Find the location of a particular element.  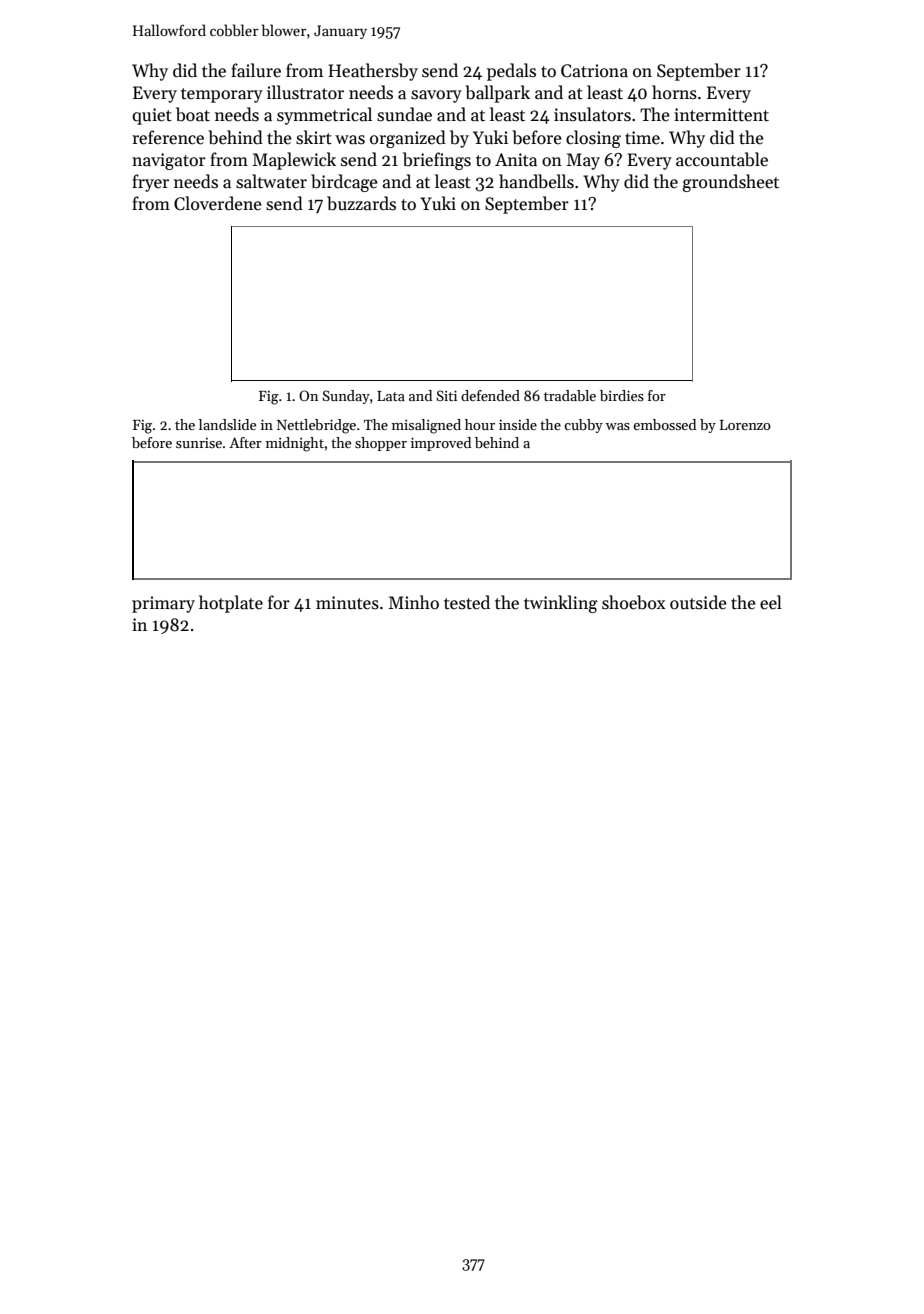

birdcage is located at coordinates (344, 183).
